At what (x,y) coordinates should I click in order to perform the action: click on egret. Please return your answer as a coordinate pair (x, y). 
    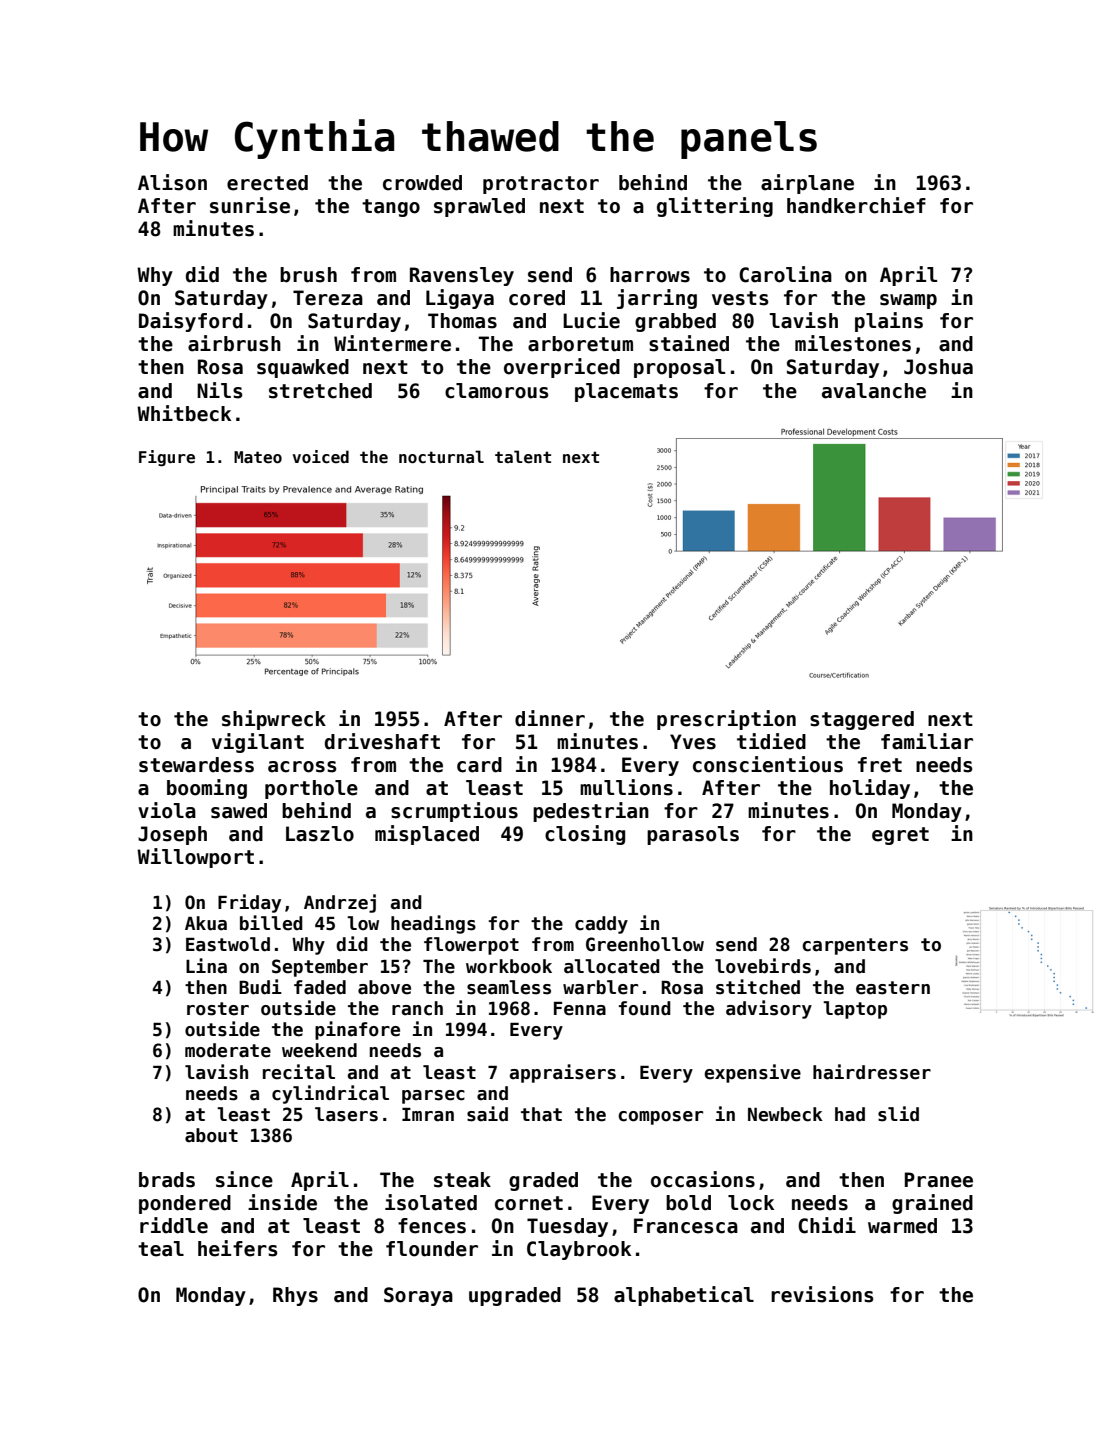
    Looking at the image, I should click on (900, 836).
